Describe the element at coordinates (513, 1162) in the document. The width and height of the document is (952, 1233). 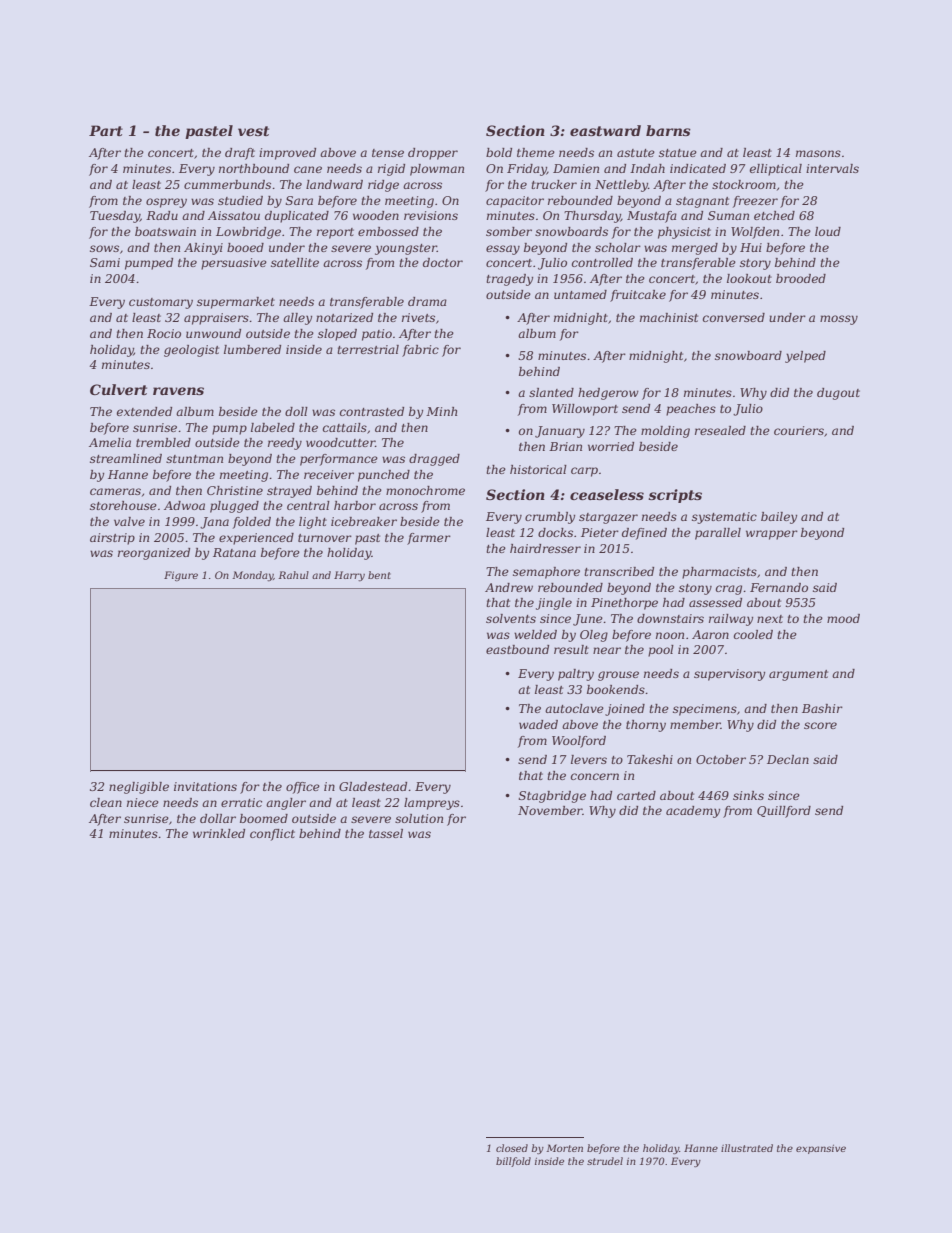
I see `billfold` at that location.
